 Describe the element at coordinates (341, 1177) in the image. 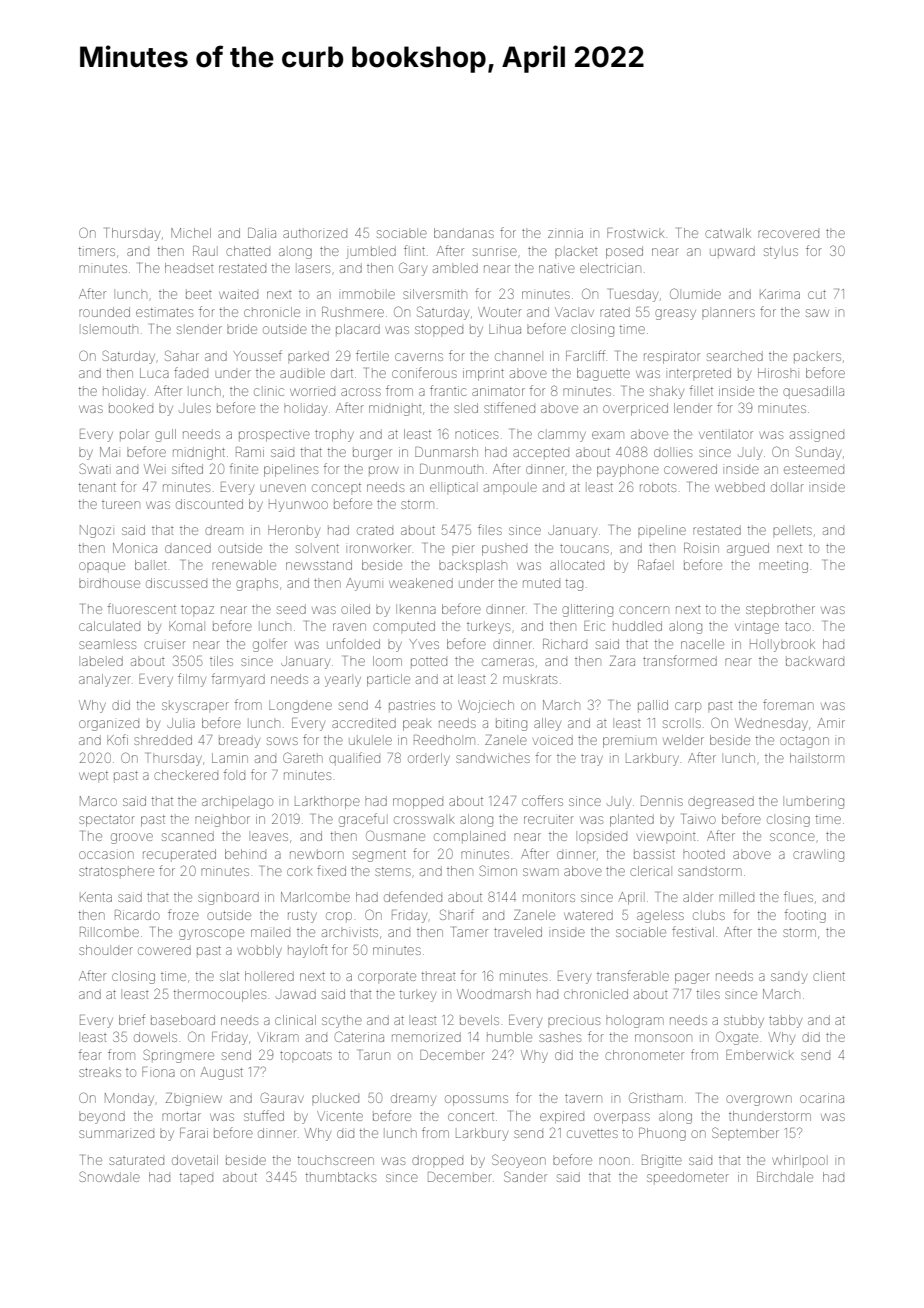

I see `thumbtacks` at that location.
